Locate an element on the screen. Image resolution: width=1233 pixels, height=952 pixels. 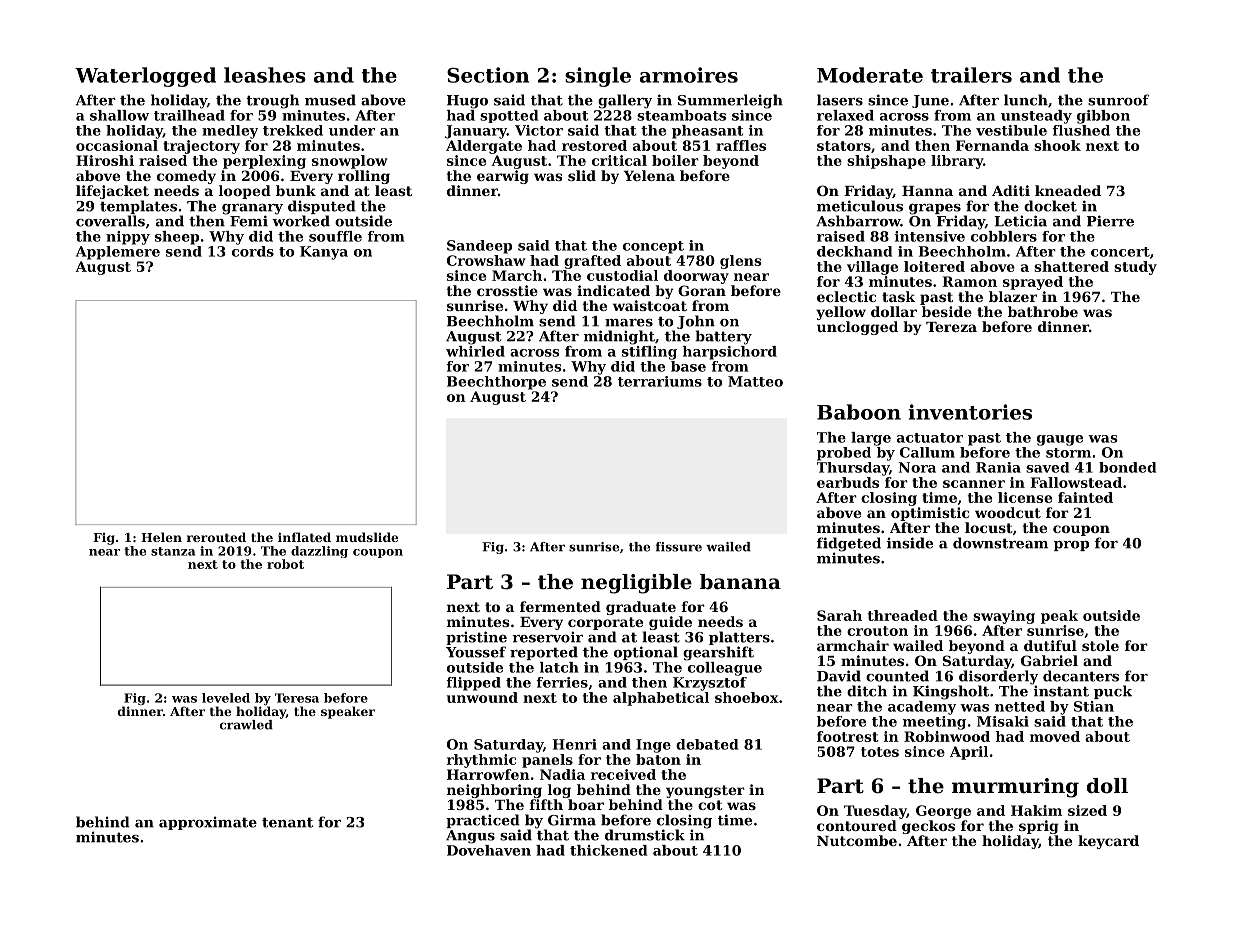
rerouted is located at coordinates (216, 537).
